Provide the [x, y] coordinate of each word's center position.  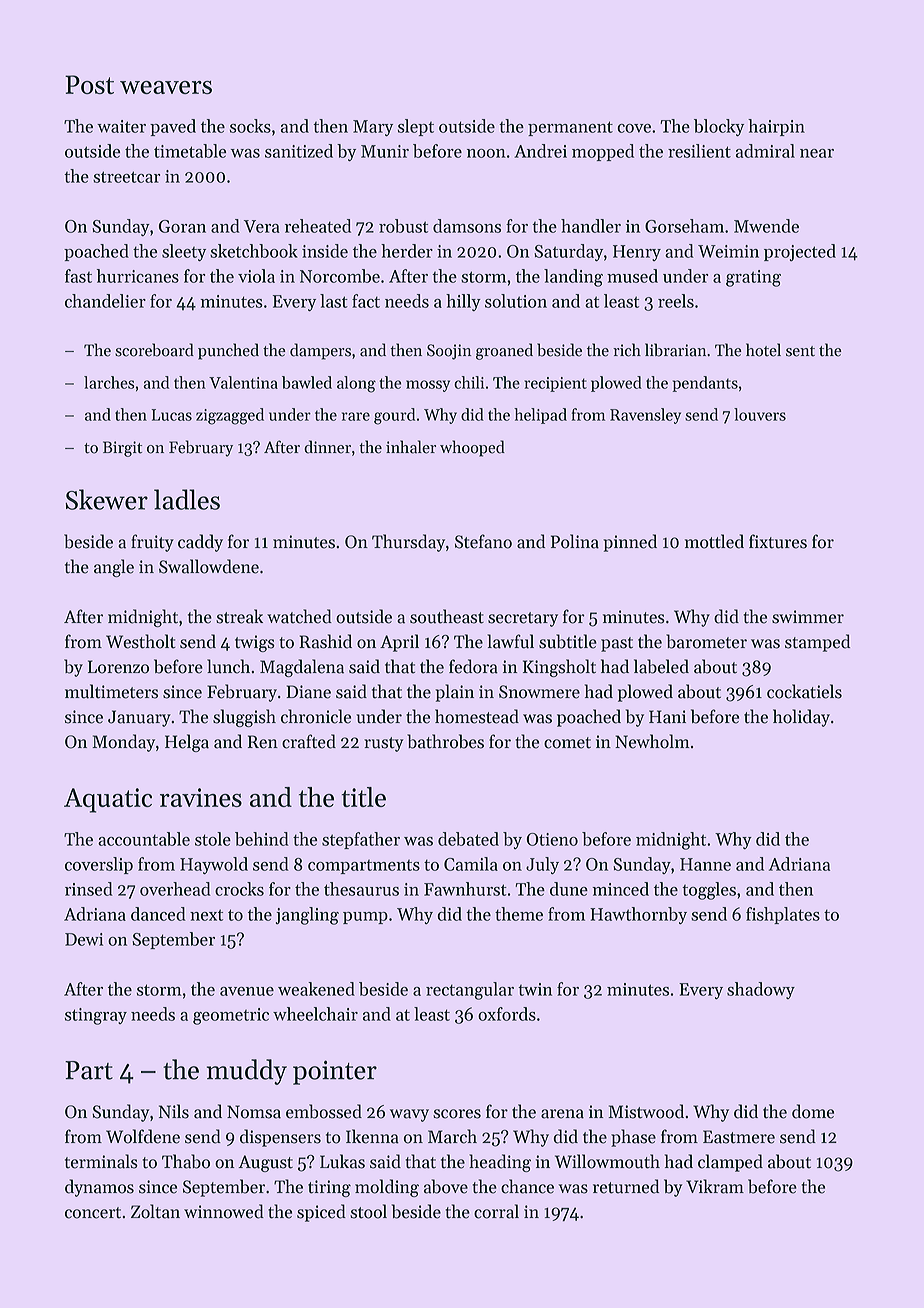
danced [158, 914]
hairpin [776, 127]
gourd [394, 416]
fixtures [778, 541]
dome [813, 1111]
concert [93, 1213]
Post [89, 84]
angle [114, 568]
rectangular [470, 991]
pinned [630, 543]
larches [109, 382]
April [399, 643]
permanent [570, 128]
